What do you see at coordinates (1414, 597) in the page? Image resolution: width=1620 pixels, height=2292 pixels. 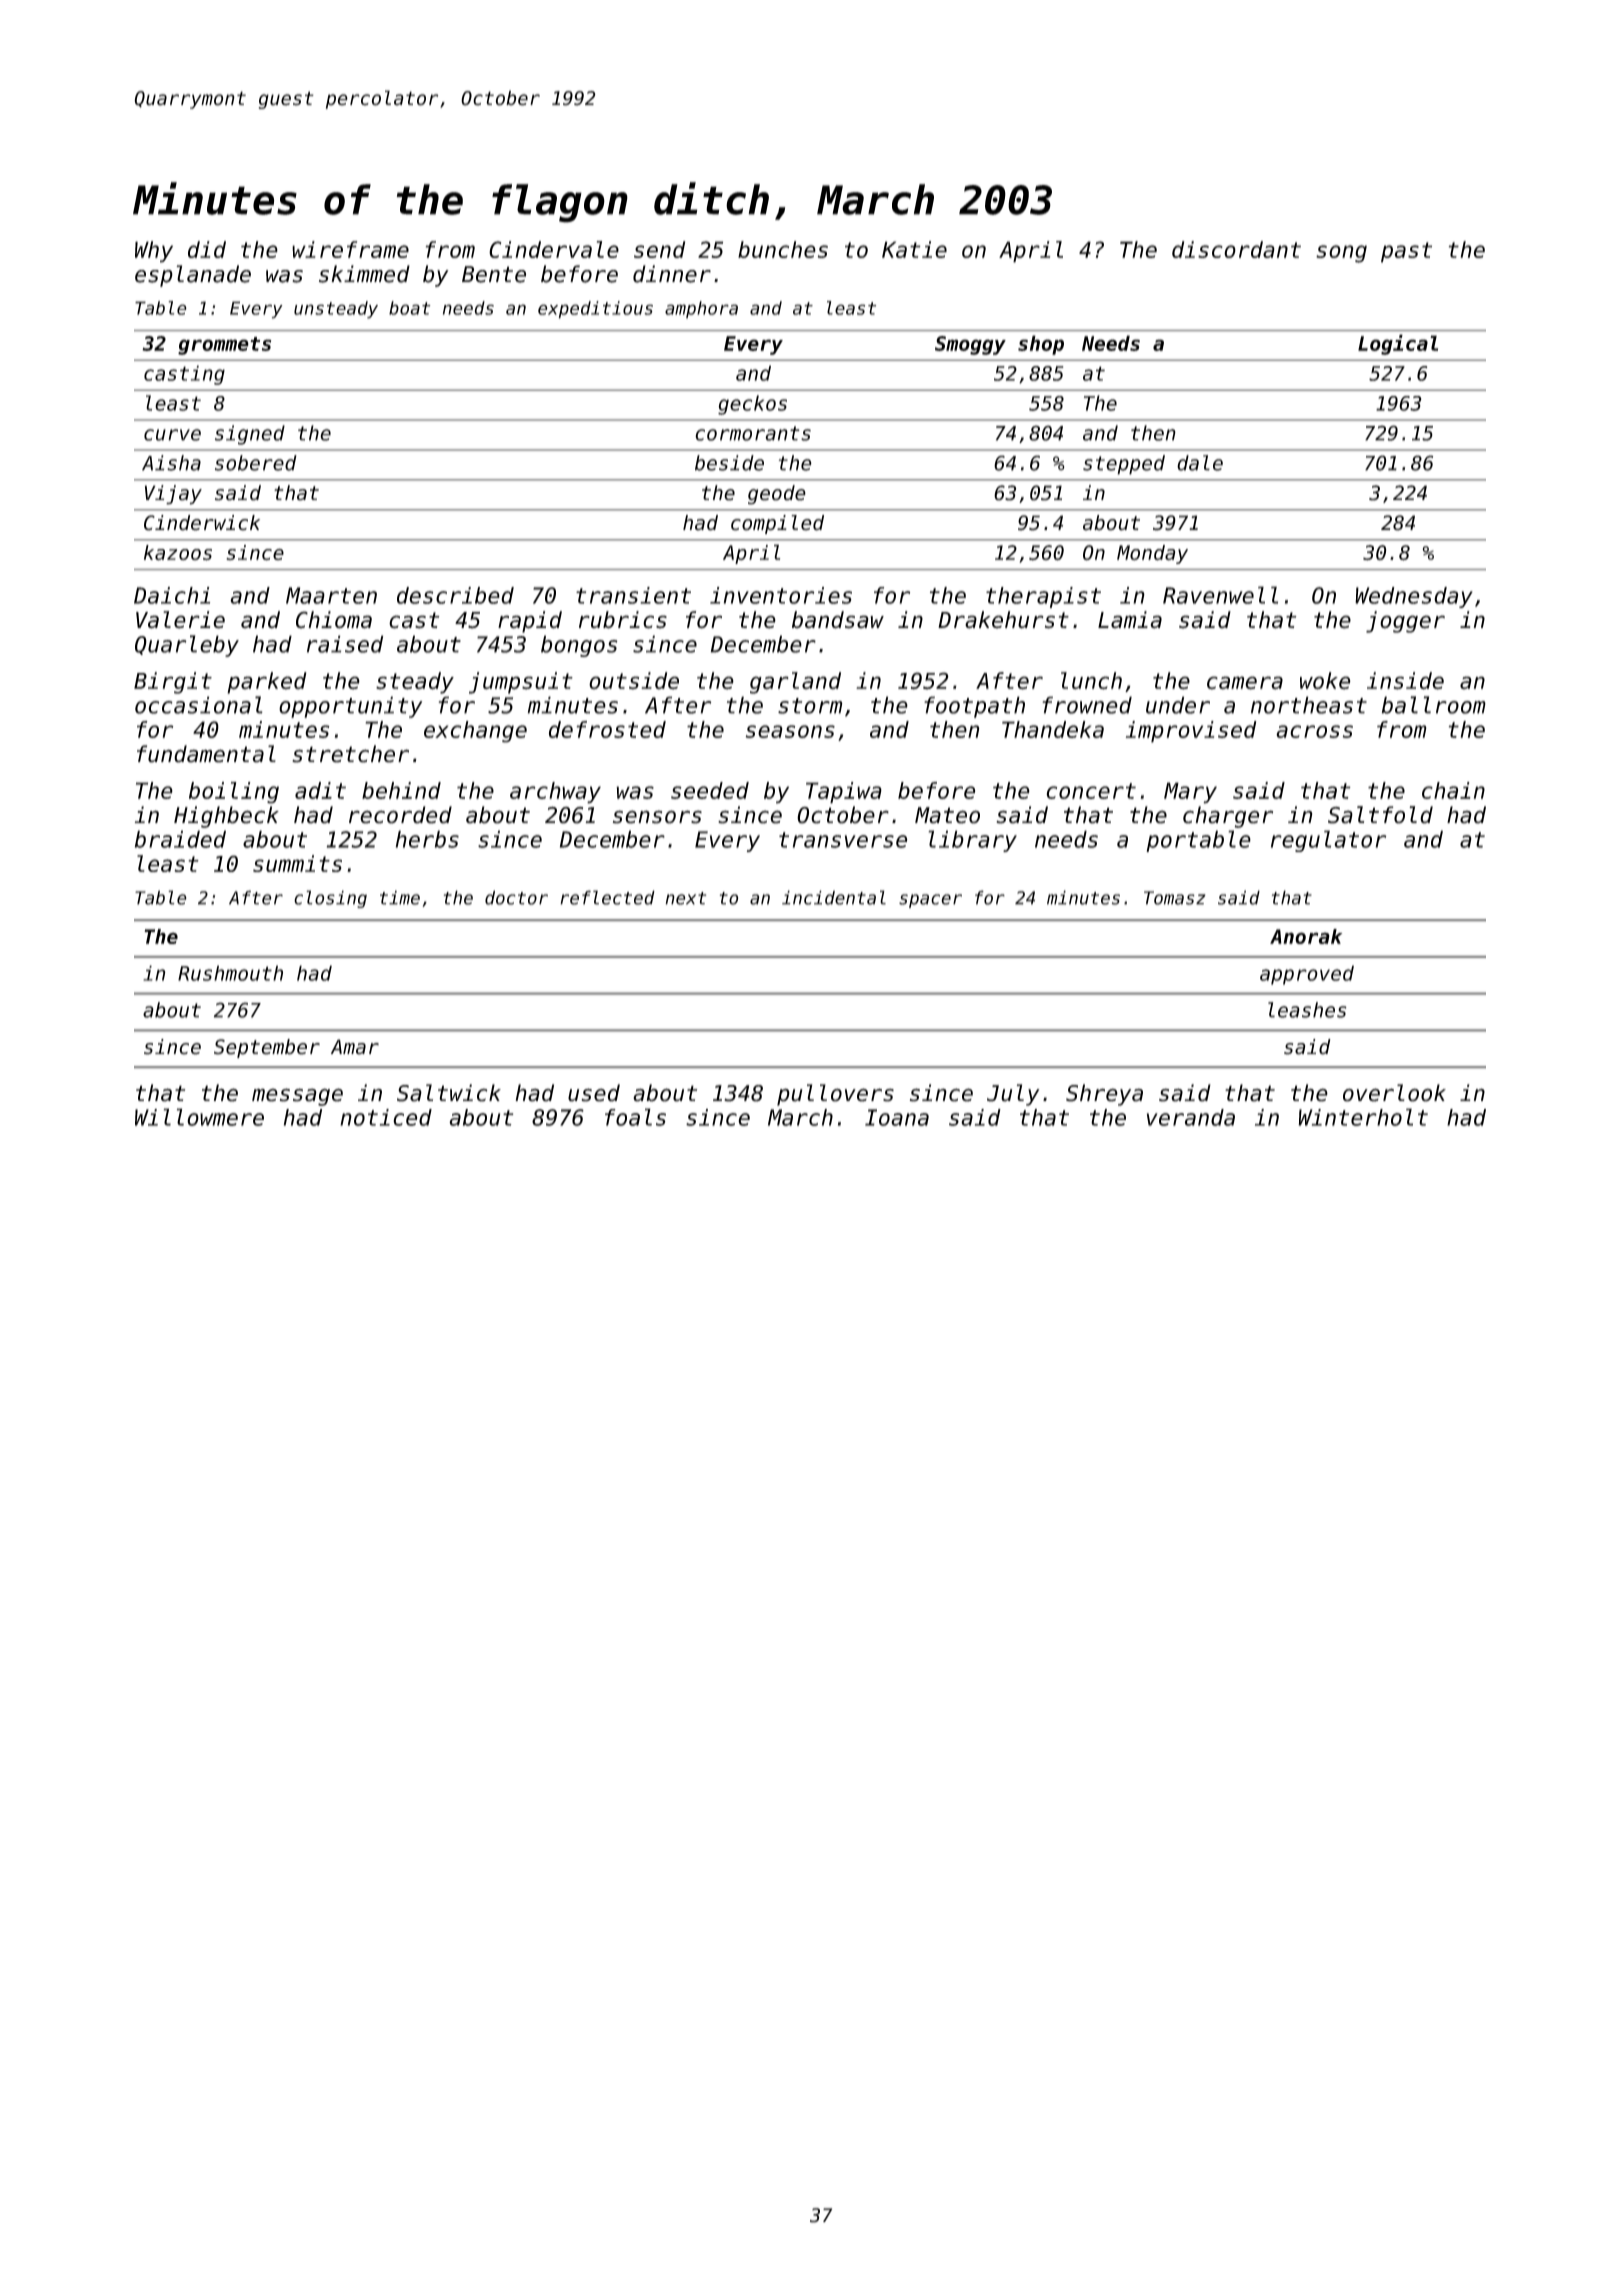 I see `Wednesday` at bounding box center [1414, 597].
